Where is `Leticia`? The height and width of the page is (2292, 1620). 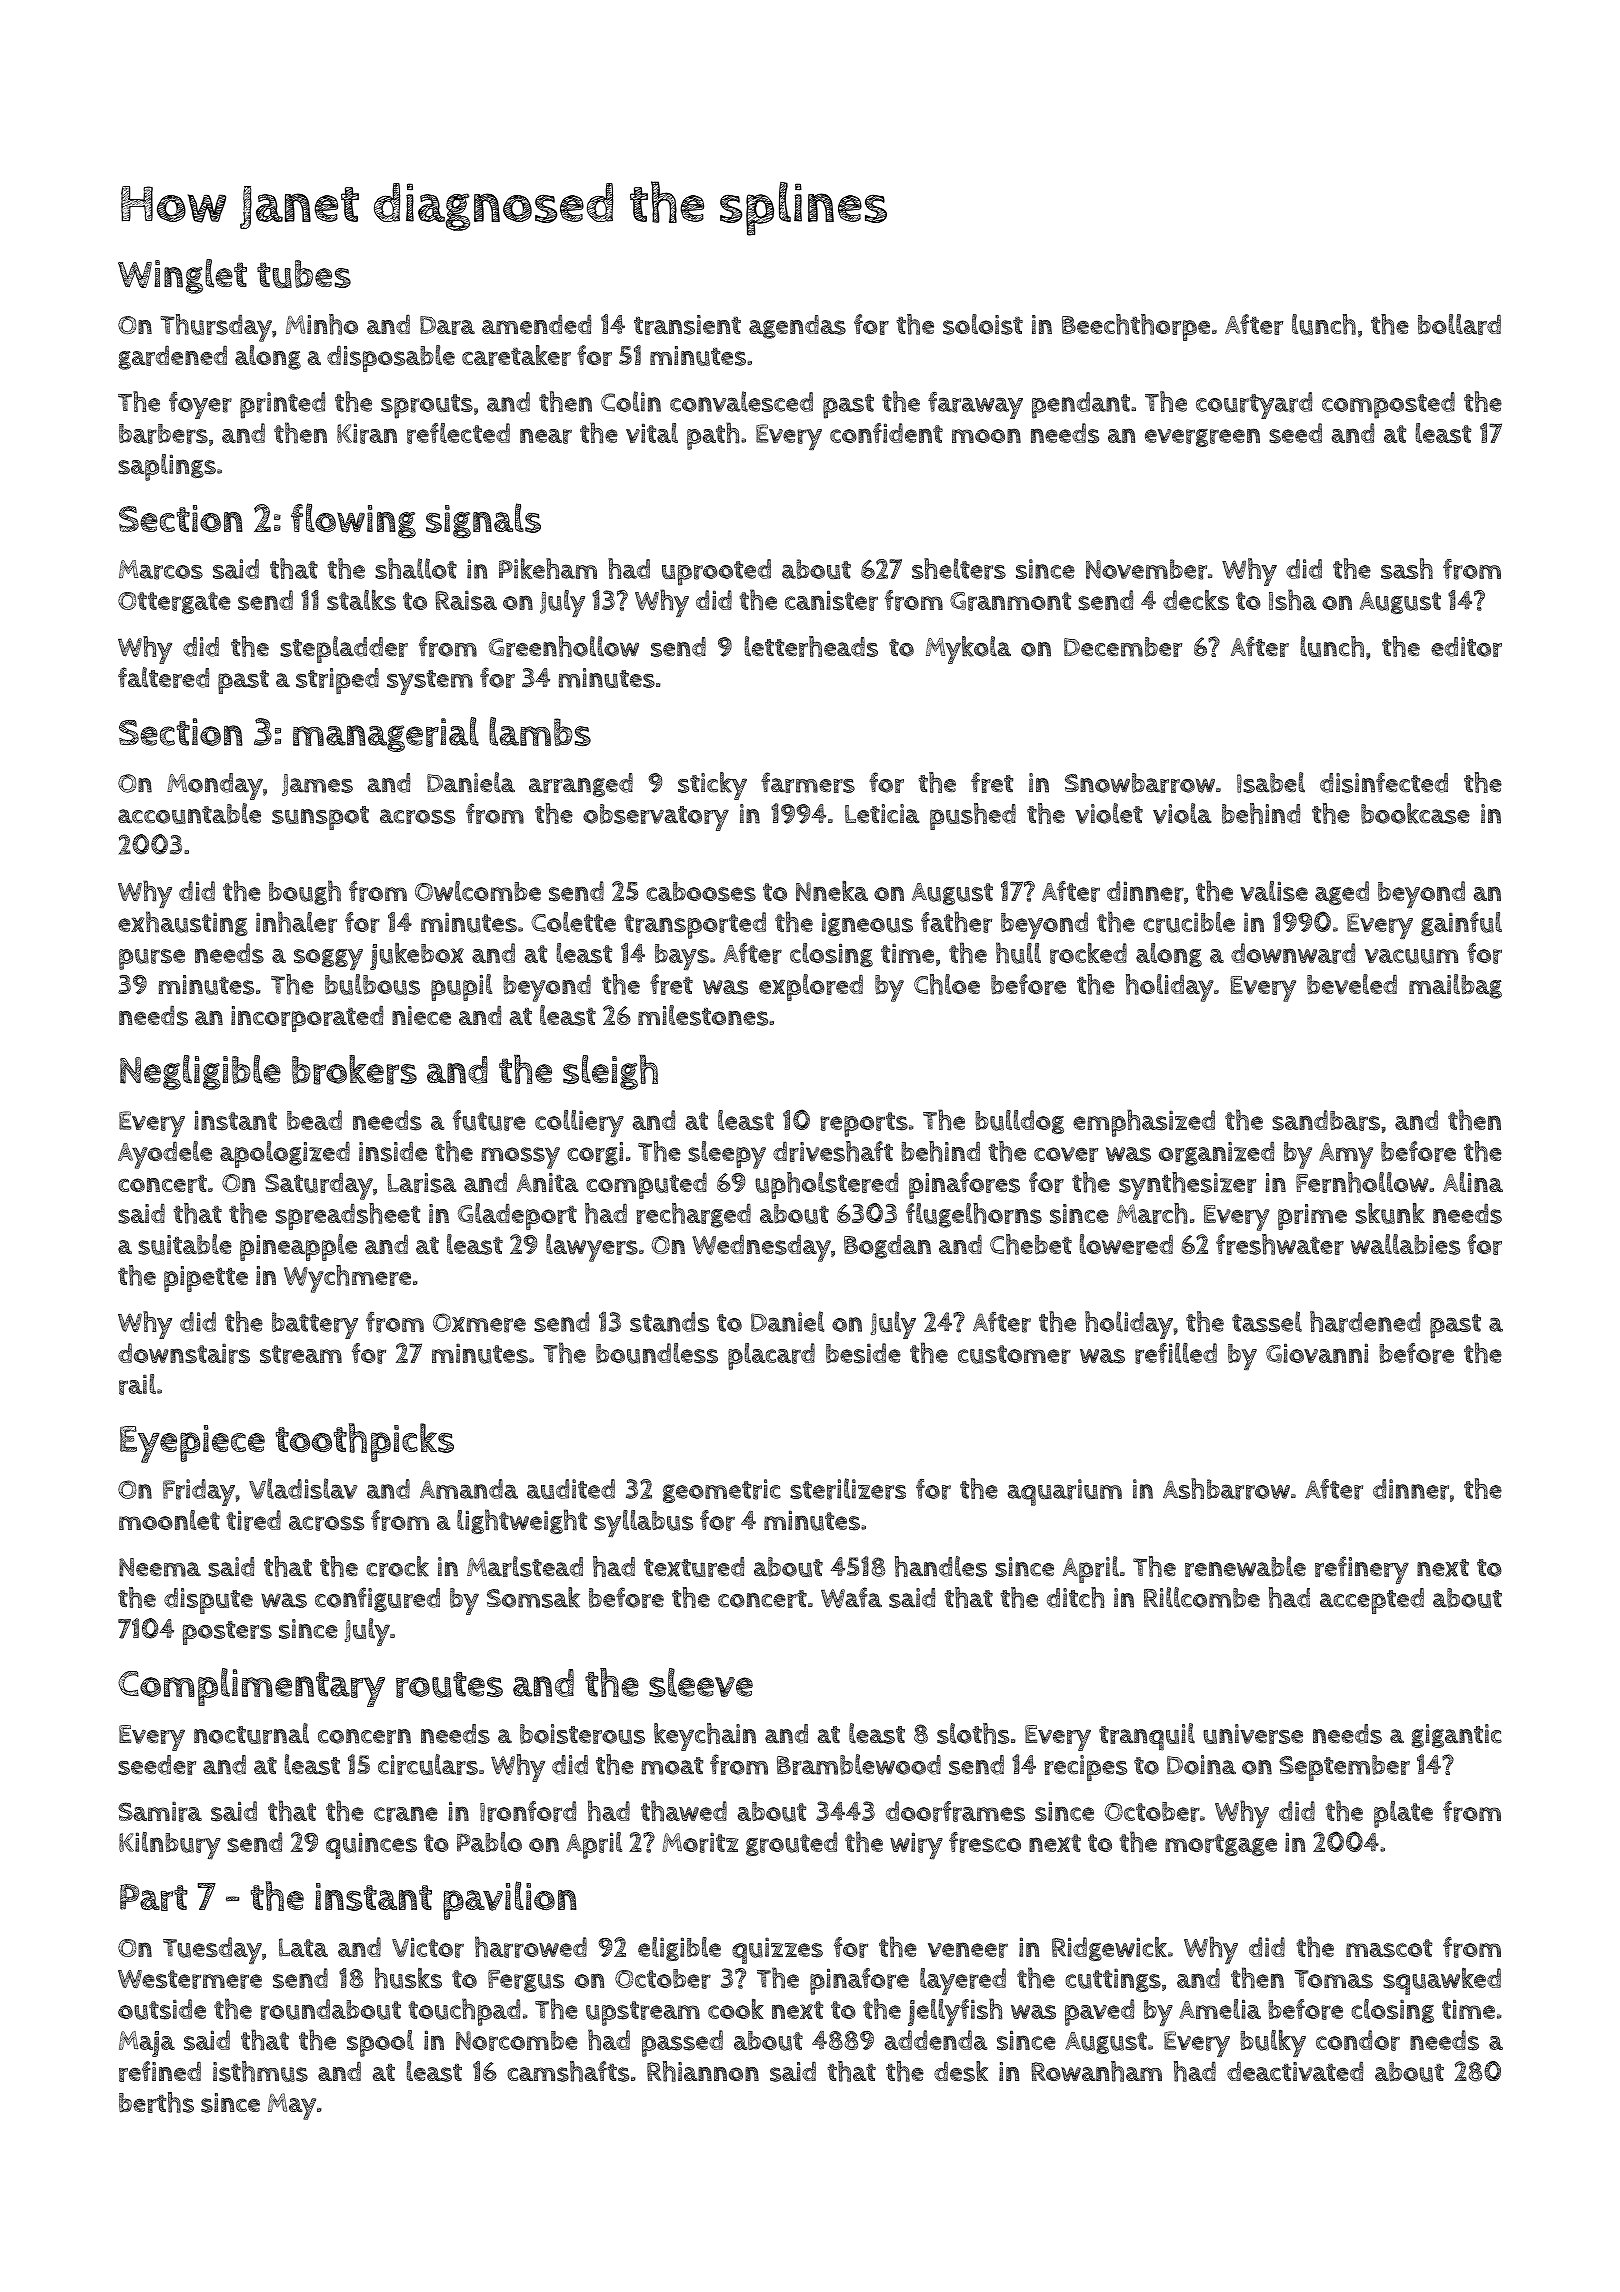
Leticia is located at coordinates (882, 814).
